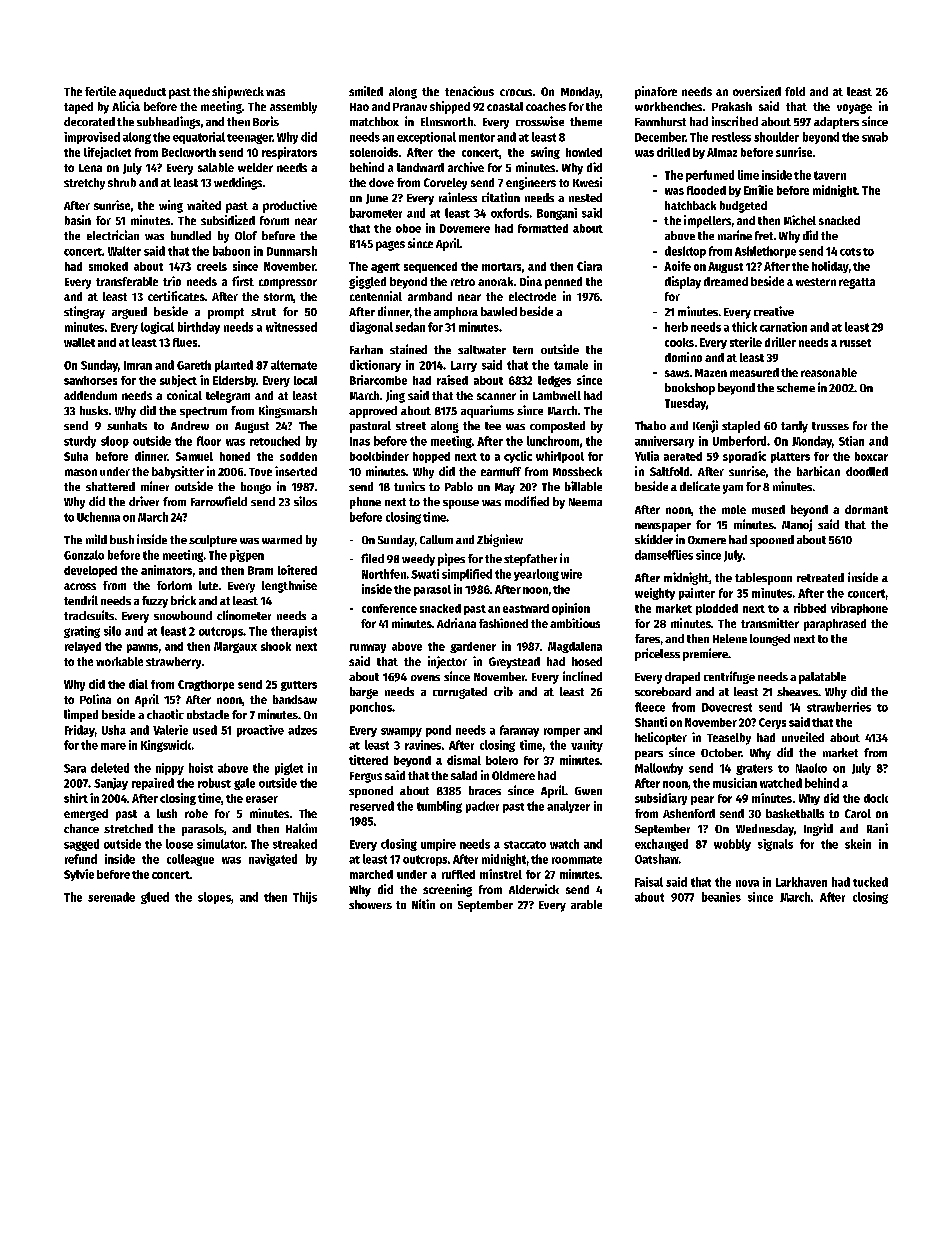 The height and width of the screenshot is (1233, 952). I want to click on addendum, so click(90, 395).
